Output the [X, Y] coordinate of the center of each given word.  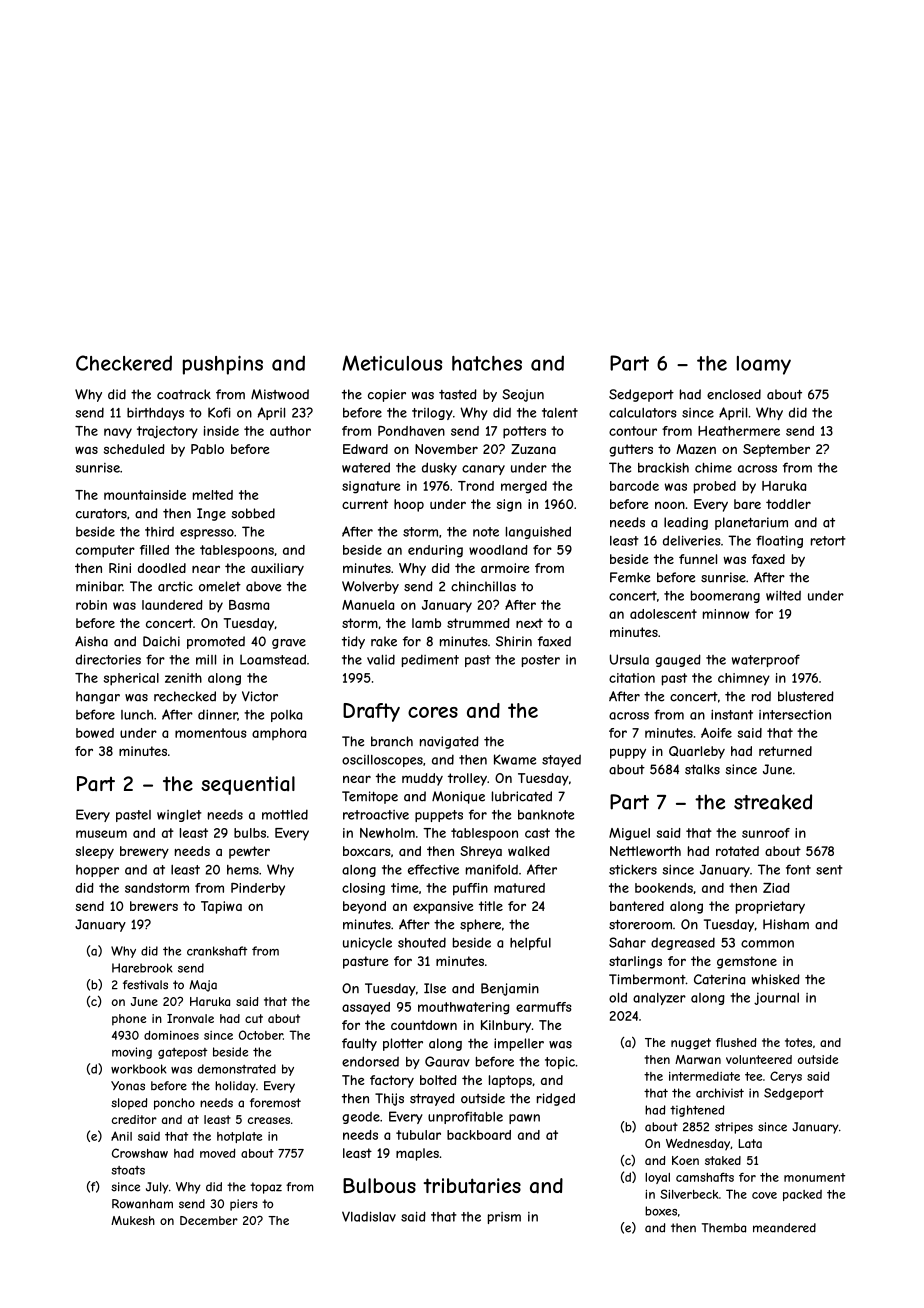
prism [504, 1218]
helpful [530, 943]
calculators [643, 413]
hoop [409, 505]
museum [101, 834]
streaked [773, 802]
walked [529, 851]
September [776, 450]
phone [129, 1020]
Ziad [776, 888]
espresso [207, 534]
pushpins [223, 365]
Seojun [523, 395]
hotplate [239, 1137]
